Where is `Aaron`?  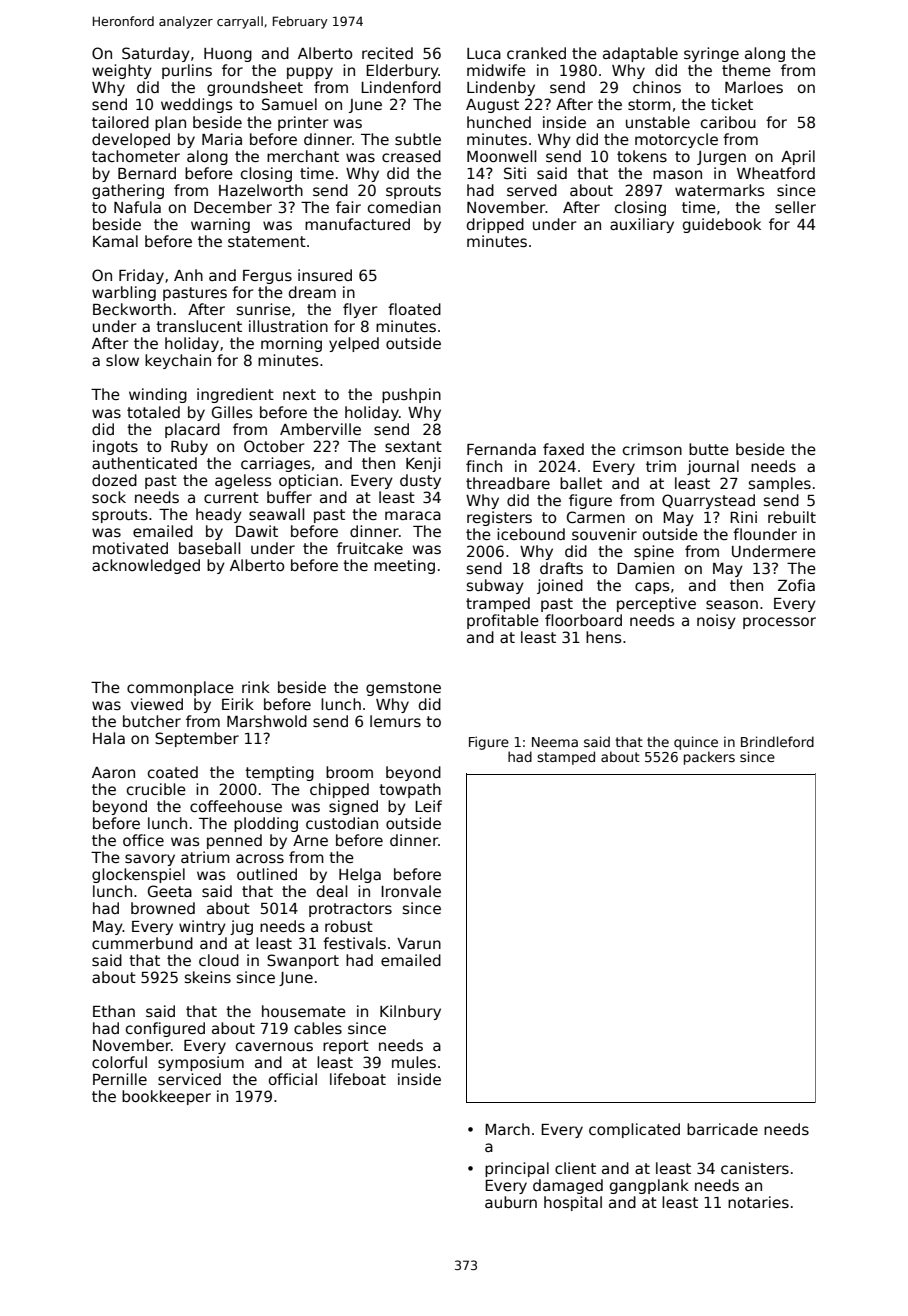
Aaron is located at coordinates (113, 772).
